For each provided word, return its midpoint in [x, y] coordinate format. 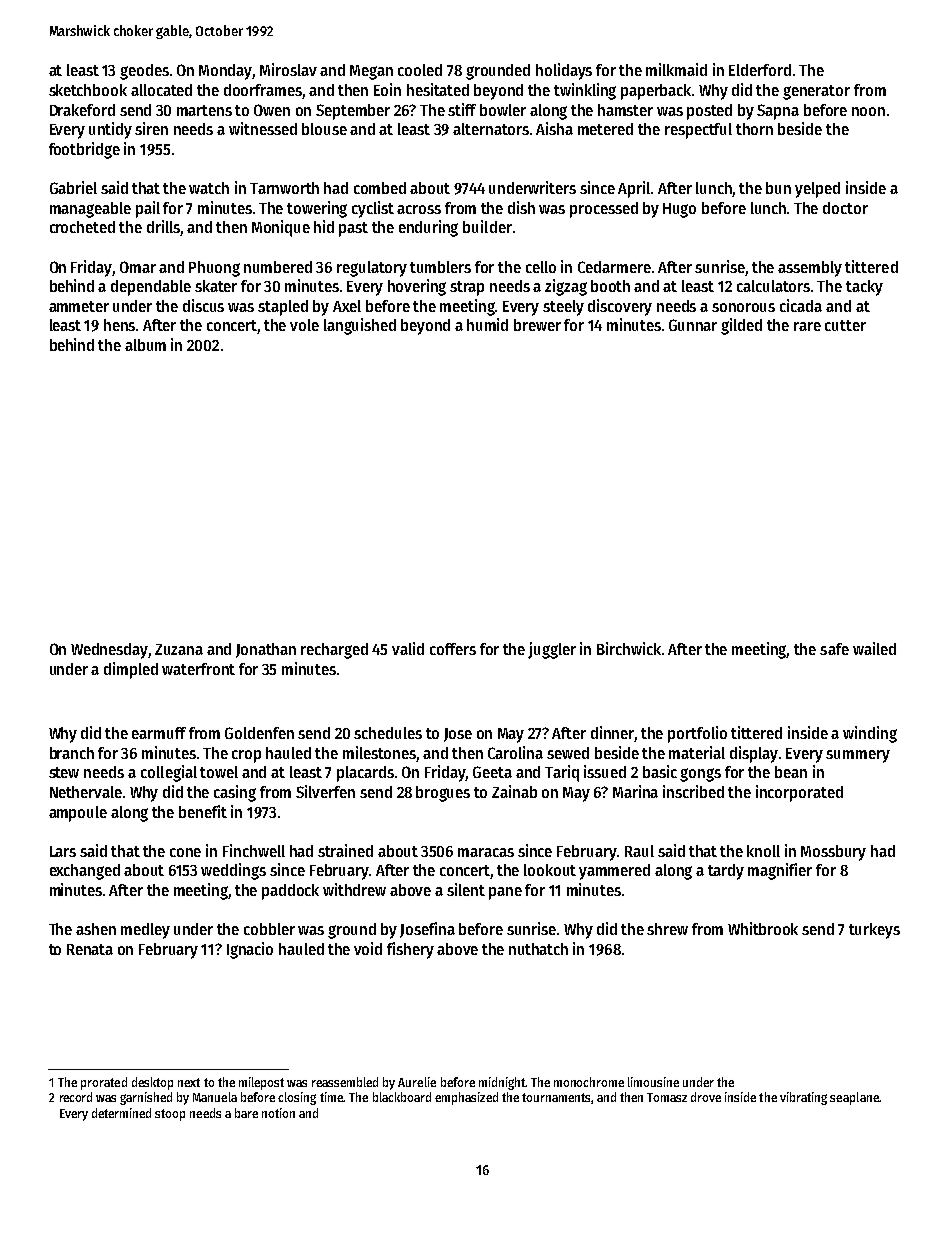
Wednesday [110, 651]
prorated [104, 1083]
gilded [741, 326]
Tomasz [667, 1097]
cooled [420, 70]
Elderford [760, 70]
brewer [537, 325]
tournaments [556, 1097]
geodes [144, 72]
